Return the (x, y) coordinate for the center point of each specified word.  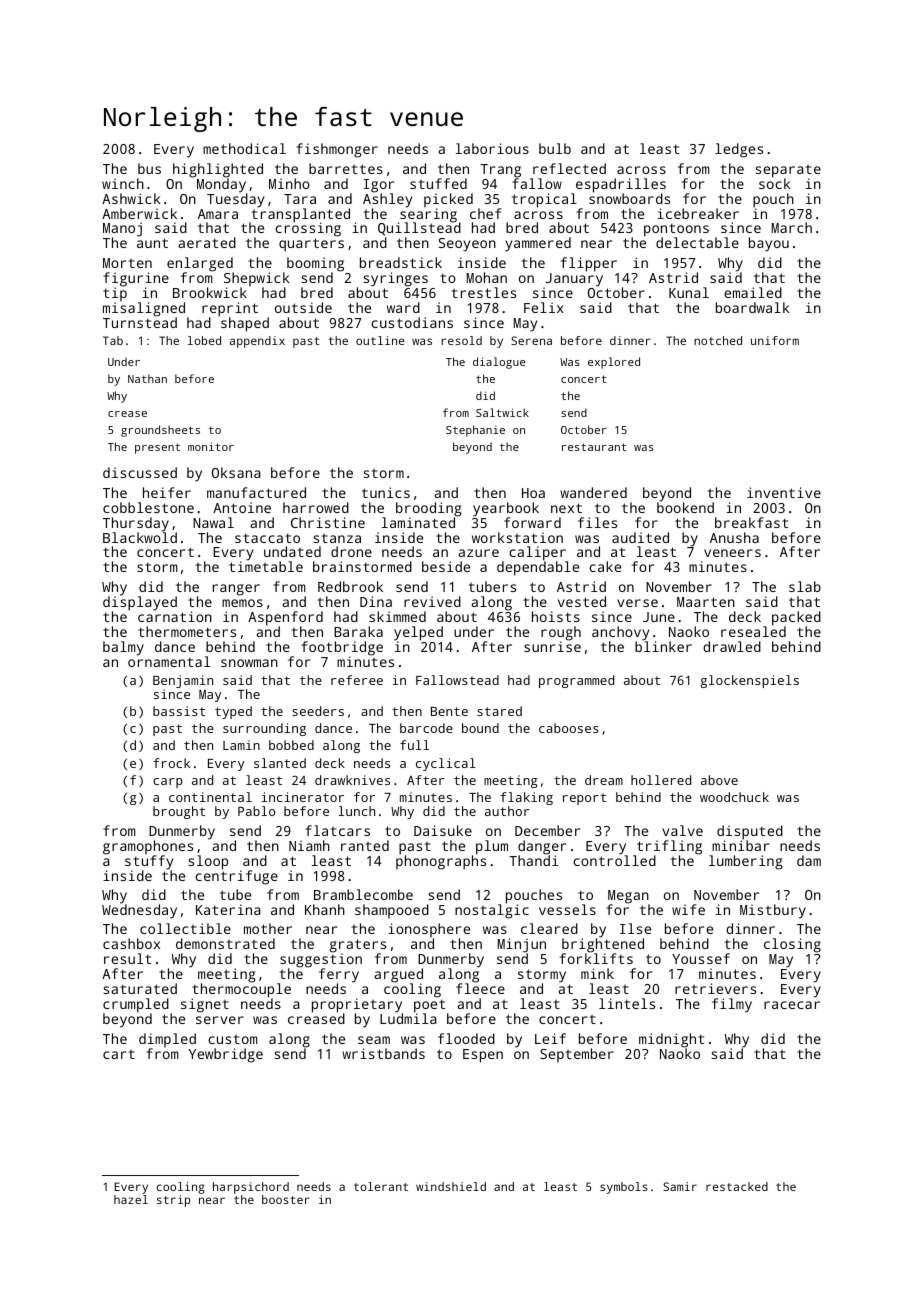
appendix (257, 342)
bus (149, 168)
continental (210, 797)
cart (119, 1054)
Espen (483, 1056)
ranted (365, 845)
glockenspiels (749, 681)
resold (462, 340)
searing (427, 215)
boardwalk (753, 307)
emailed (753, 292)
